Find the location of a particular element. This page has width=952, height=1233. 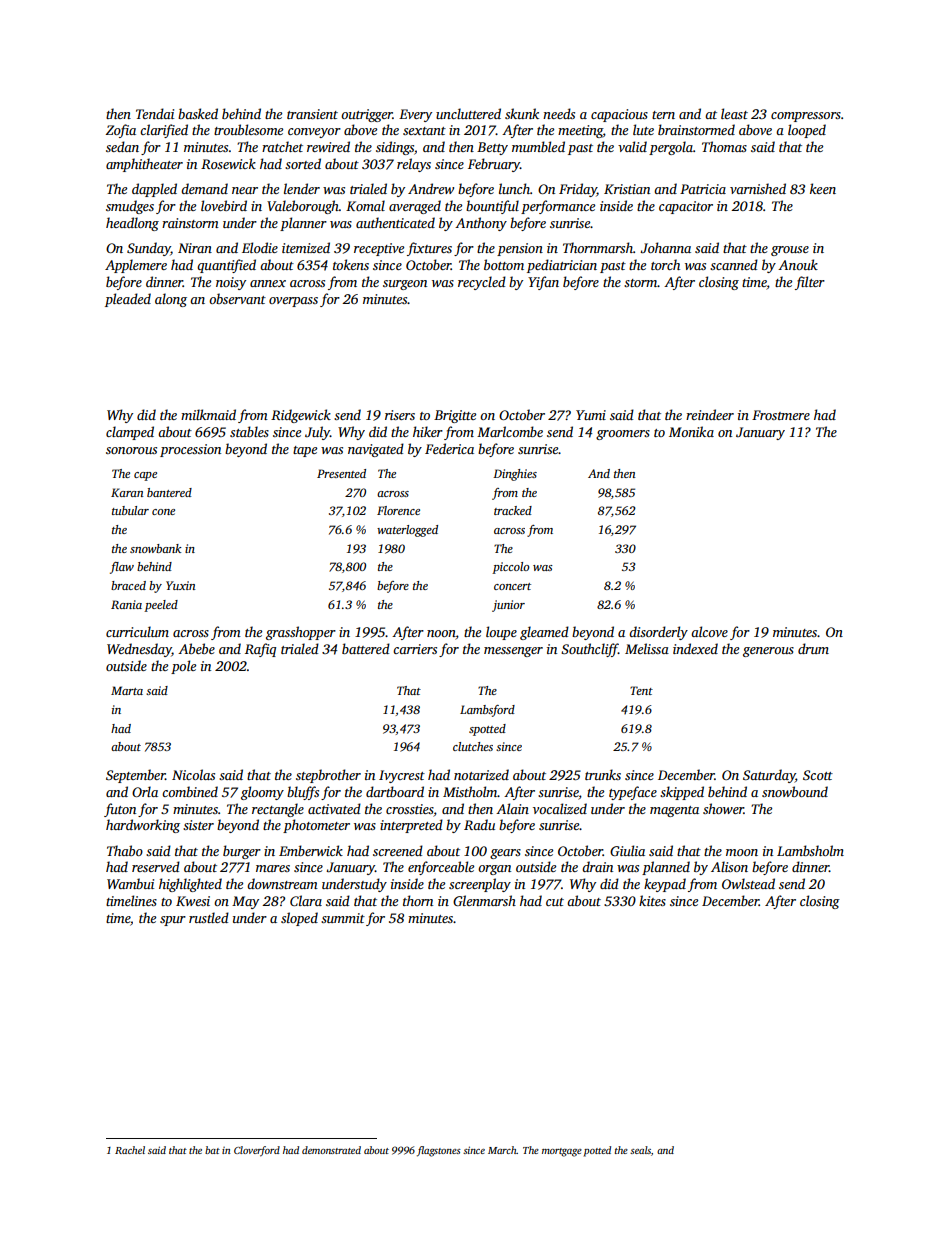

clamped is located at coordinates (130, 433).
